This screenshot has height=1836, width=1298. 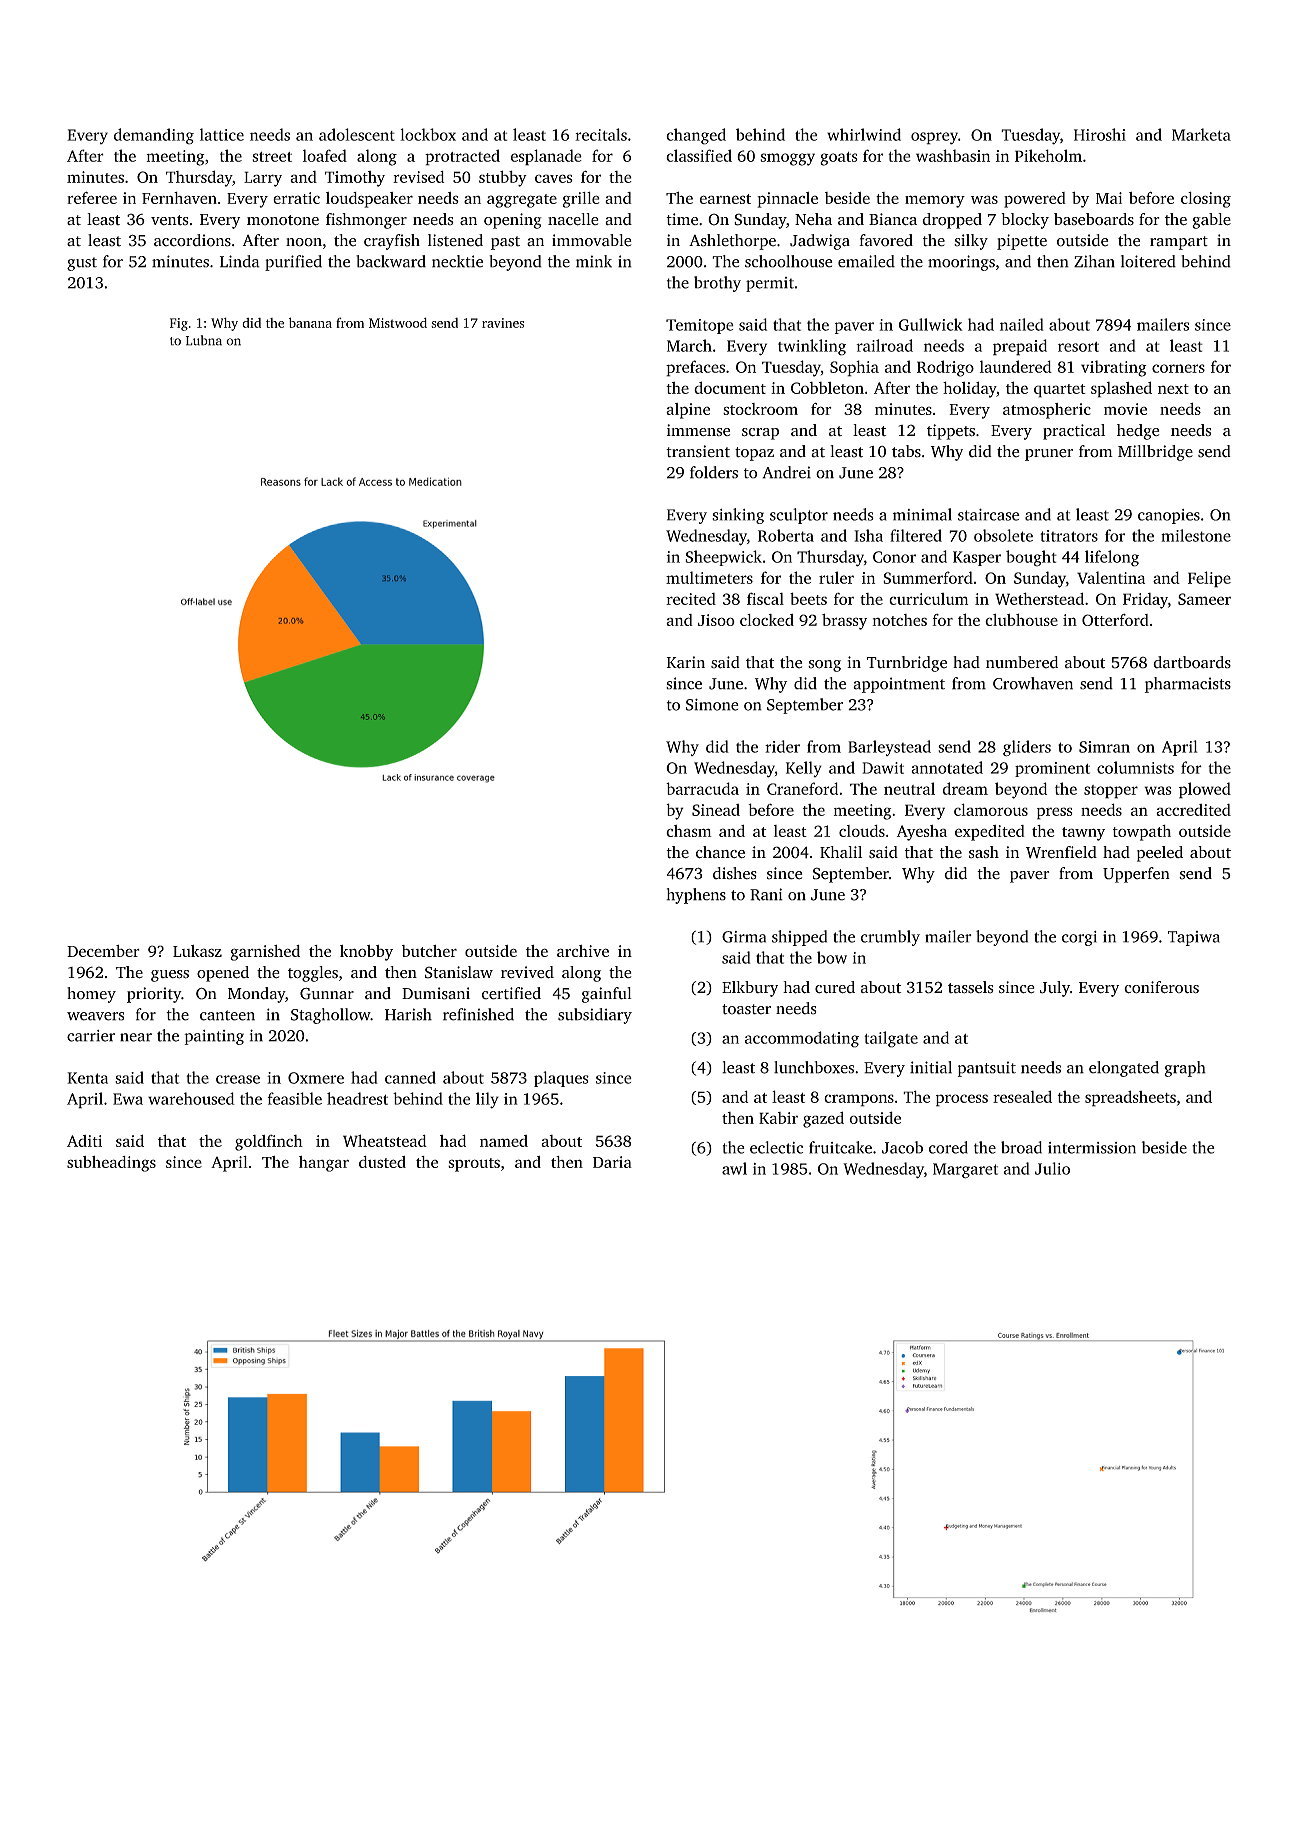 I want to click on hyphens, so click(x=696, y=896).
